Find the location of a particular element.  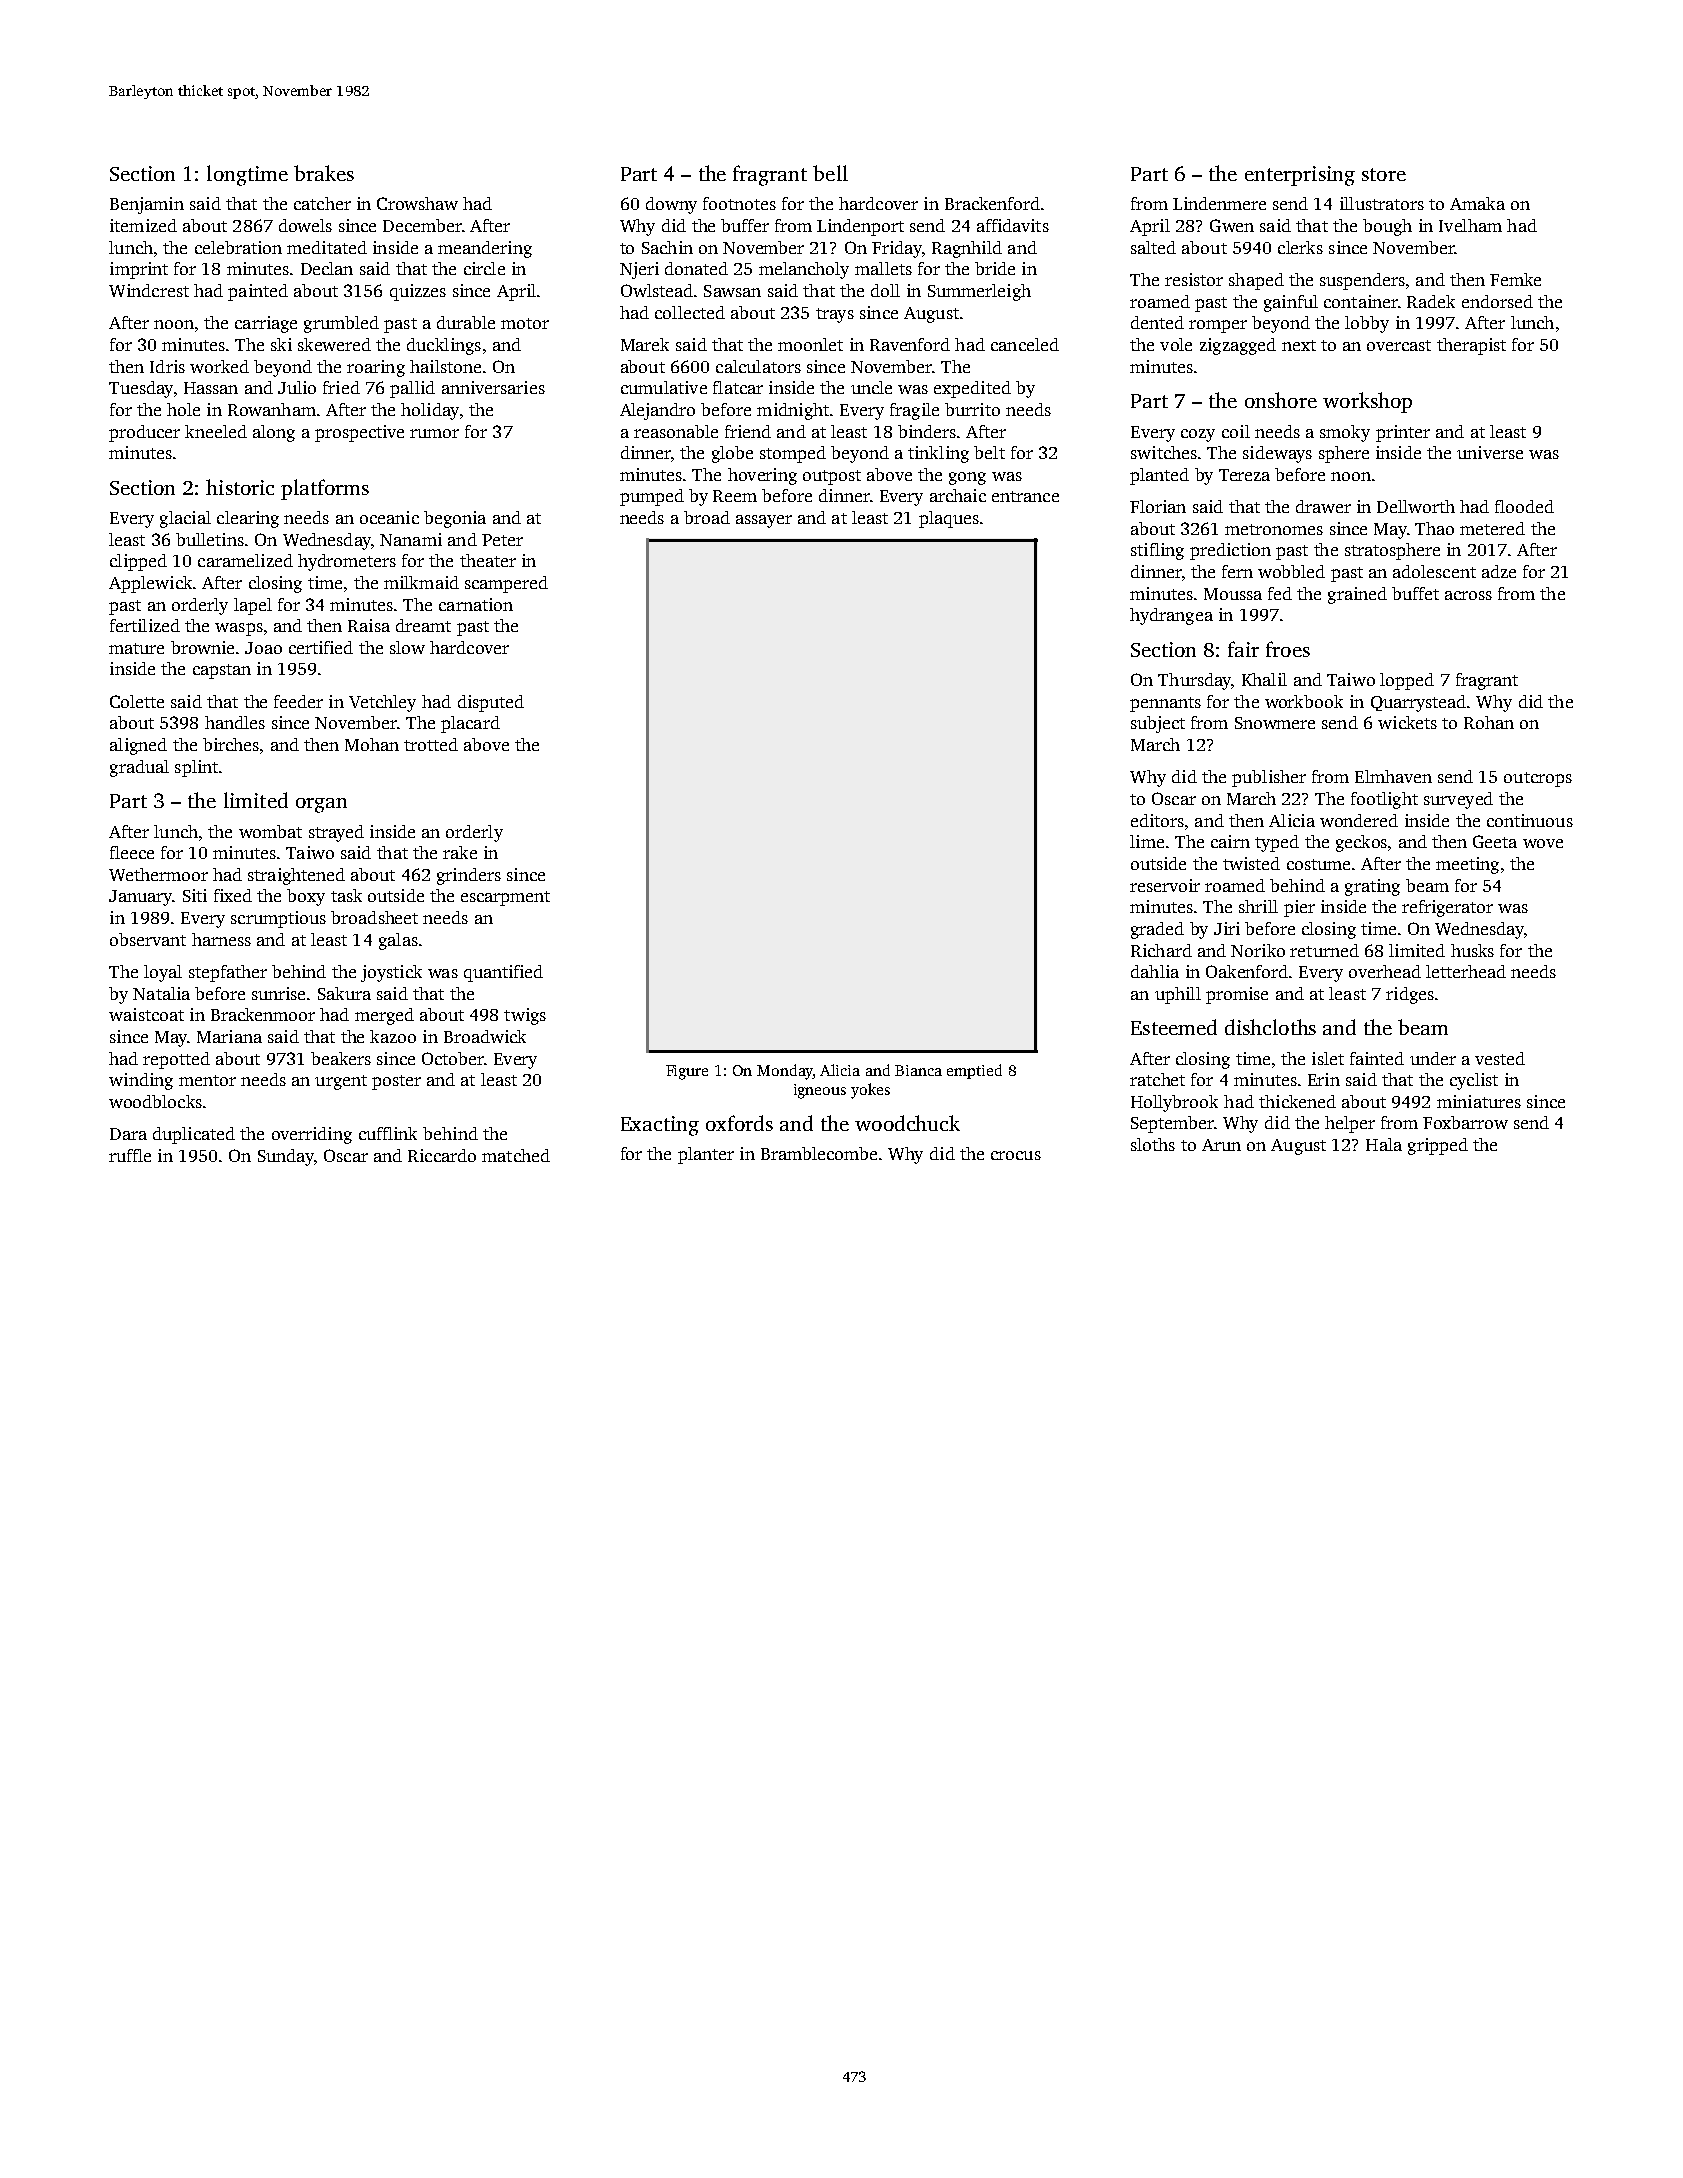

crocus is located at coordinates (1016, 1155).
